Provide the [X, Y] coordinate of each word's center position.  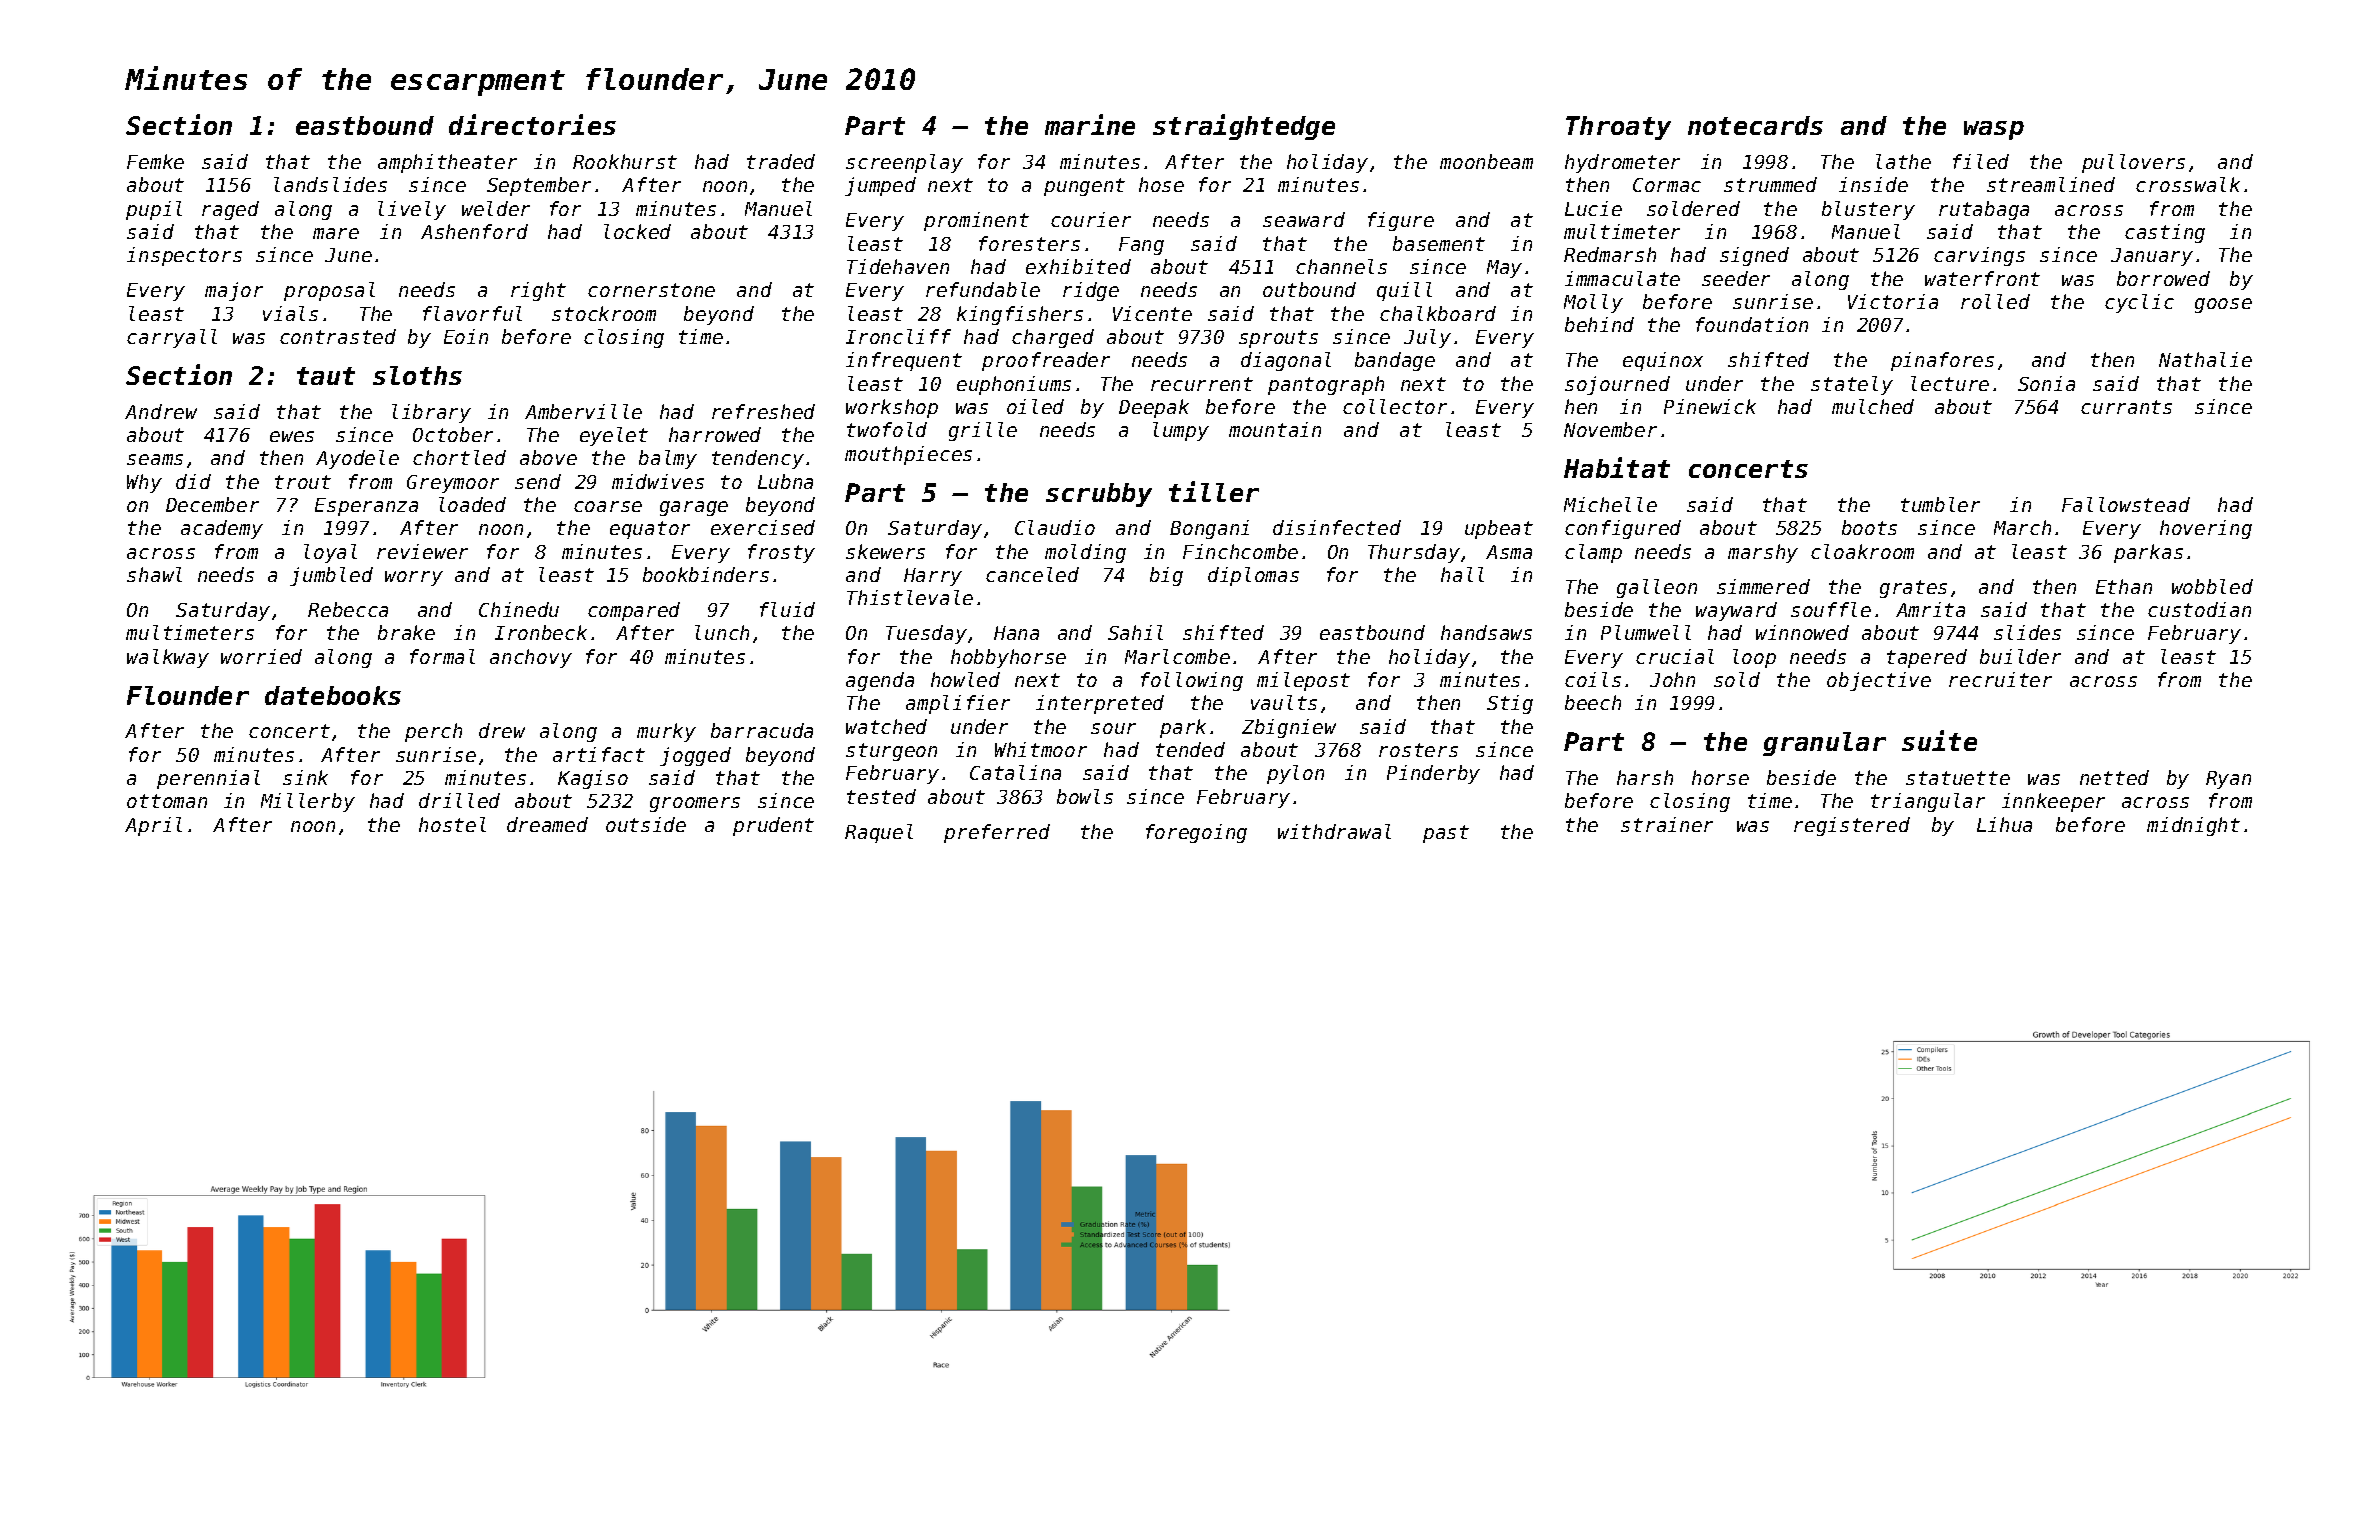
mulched [1873, 406]
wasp [1994, 130]
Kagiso [593, 779]
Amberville [583, 411]
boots [1869, 527]
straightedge [1244, 127]
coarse [608, 506]
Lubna [785, 481]
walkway [168, 658]
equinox [1663, 361]
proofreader [1046, 361]
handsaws [1486, 632]
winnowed [1802, 632]
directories [532, 124]
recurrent [1202, 384]
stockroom [604, 313]
